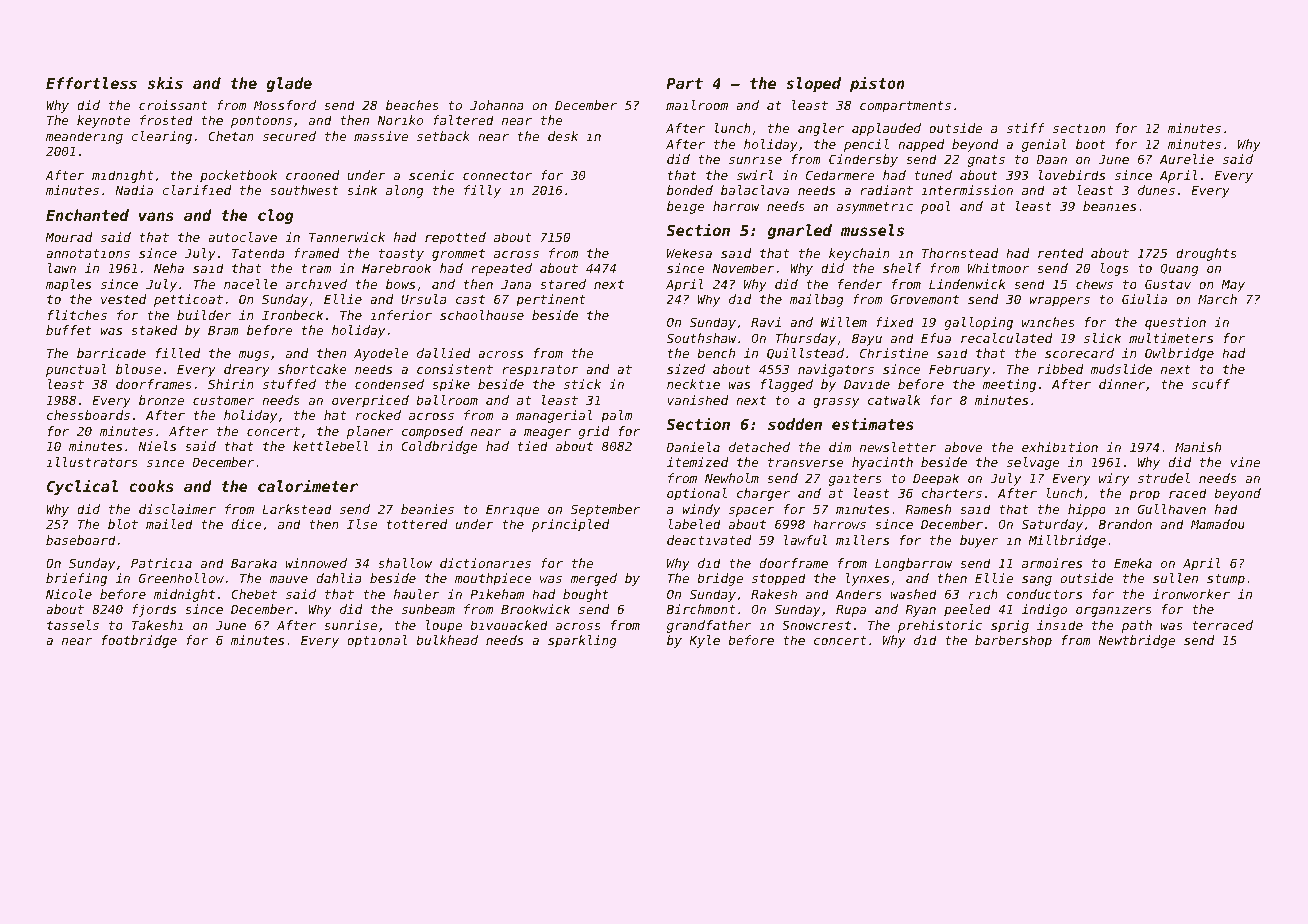  Describe the element at coordinates (447, 640) in the image. I see `bulkhead` at that location.
